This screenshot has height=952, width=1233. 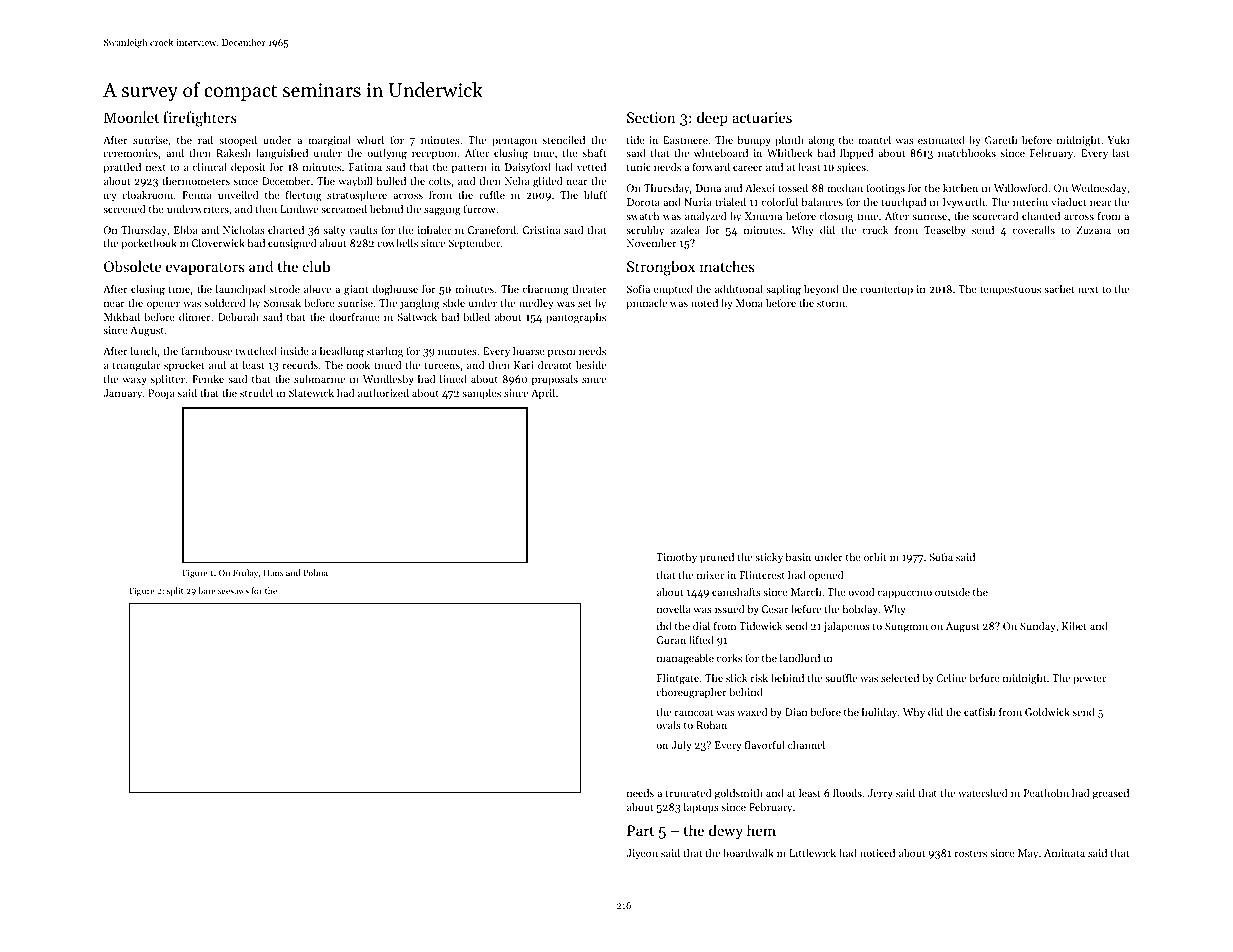 What do you see at coordinates (671, 640) in the screenshot?
I see `Goran` at bounding box center [671, 640].
